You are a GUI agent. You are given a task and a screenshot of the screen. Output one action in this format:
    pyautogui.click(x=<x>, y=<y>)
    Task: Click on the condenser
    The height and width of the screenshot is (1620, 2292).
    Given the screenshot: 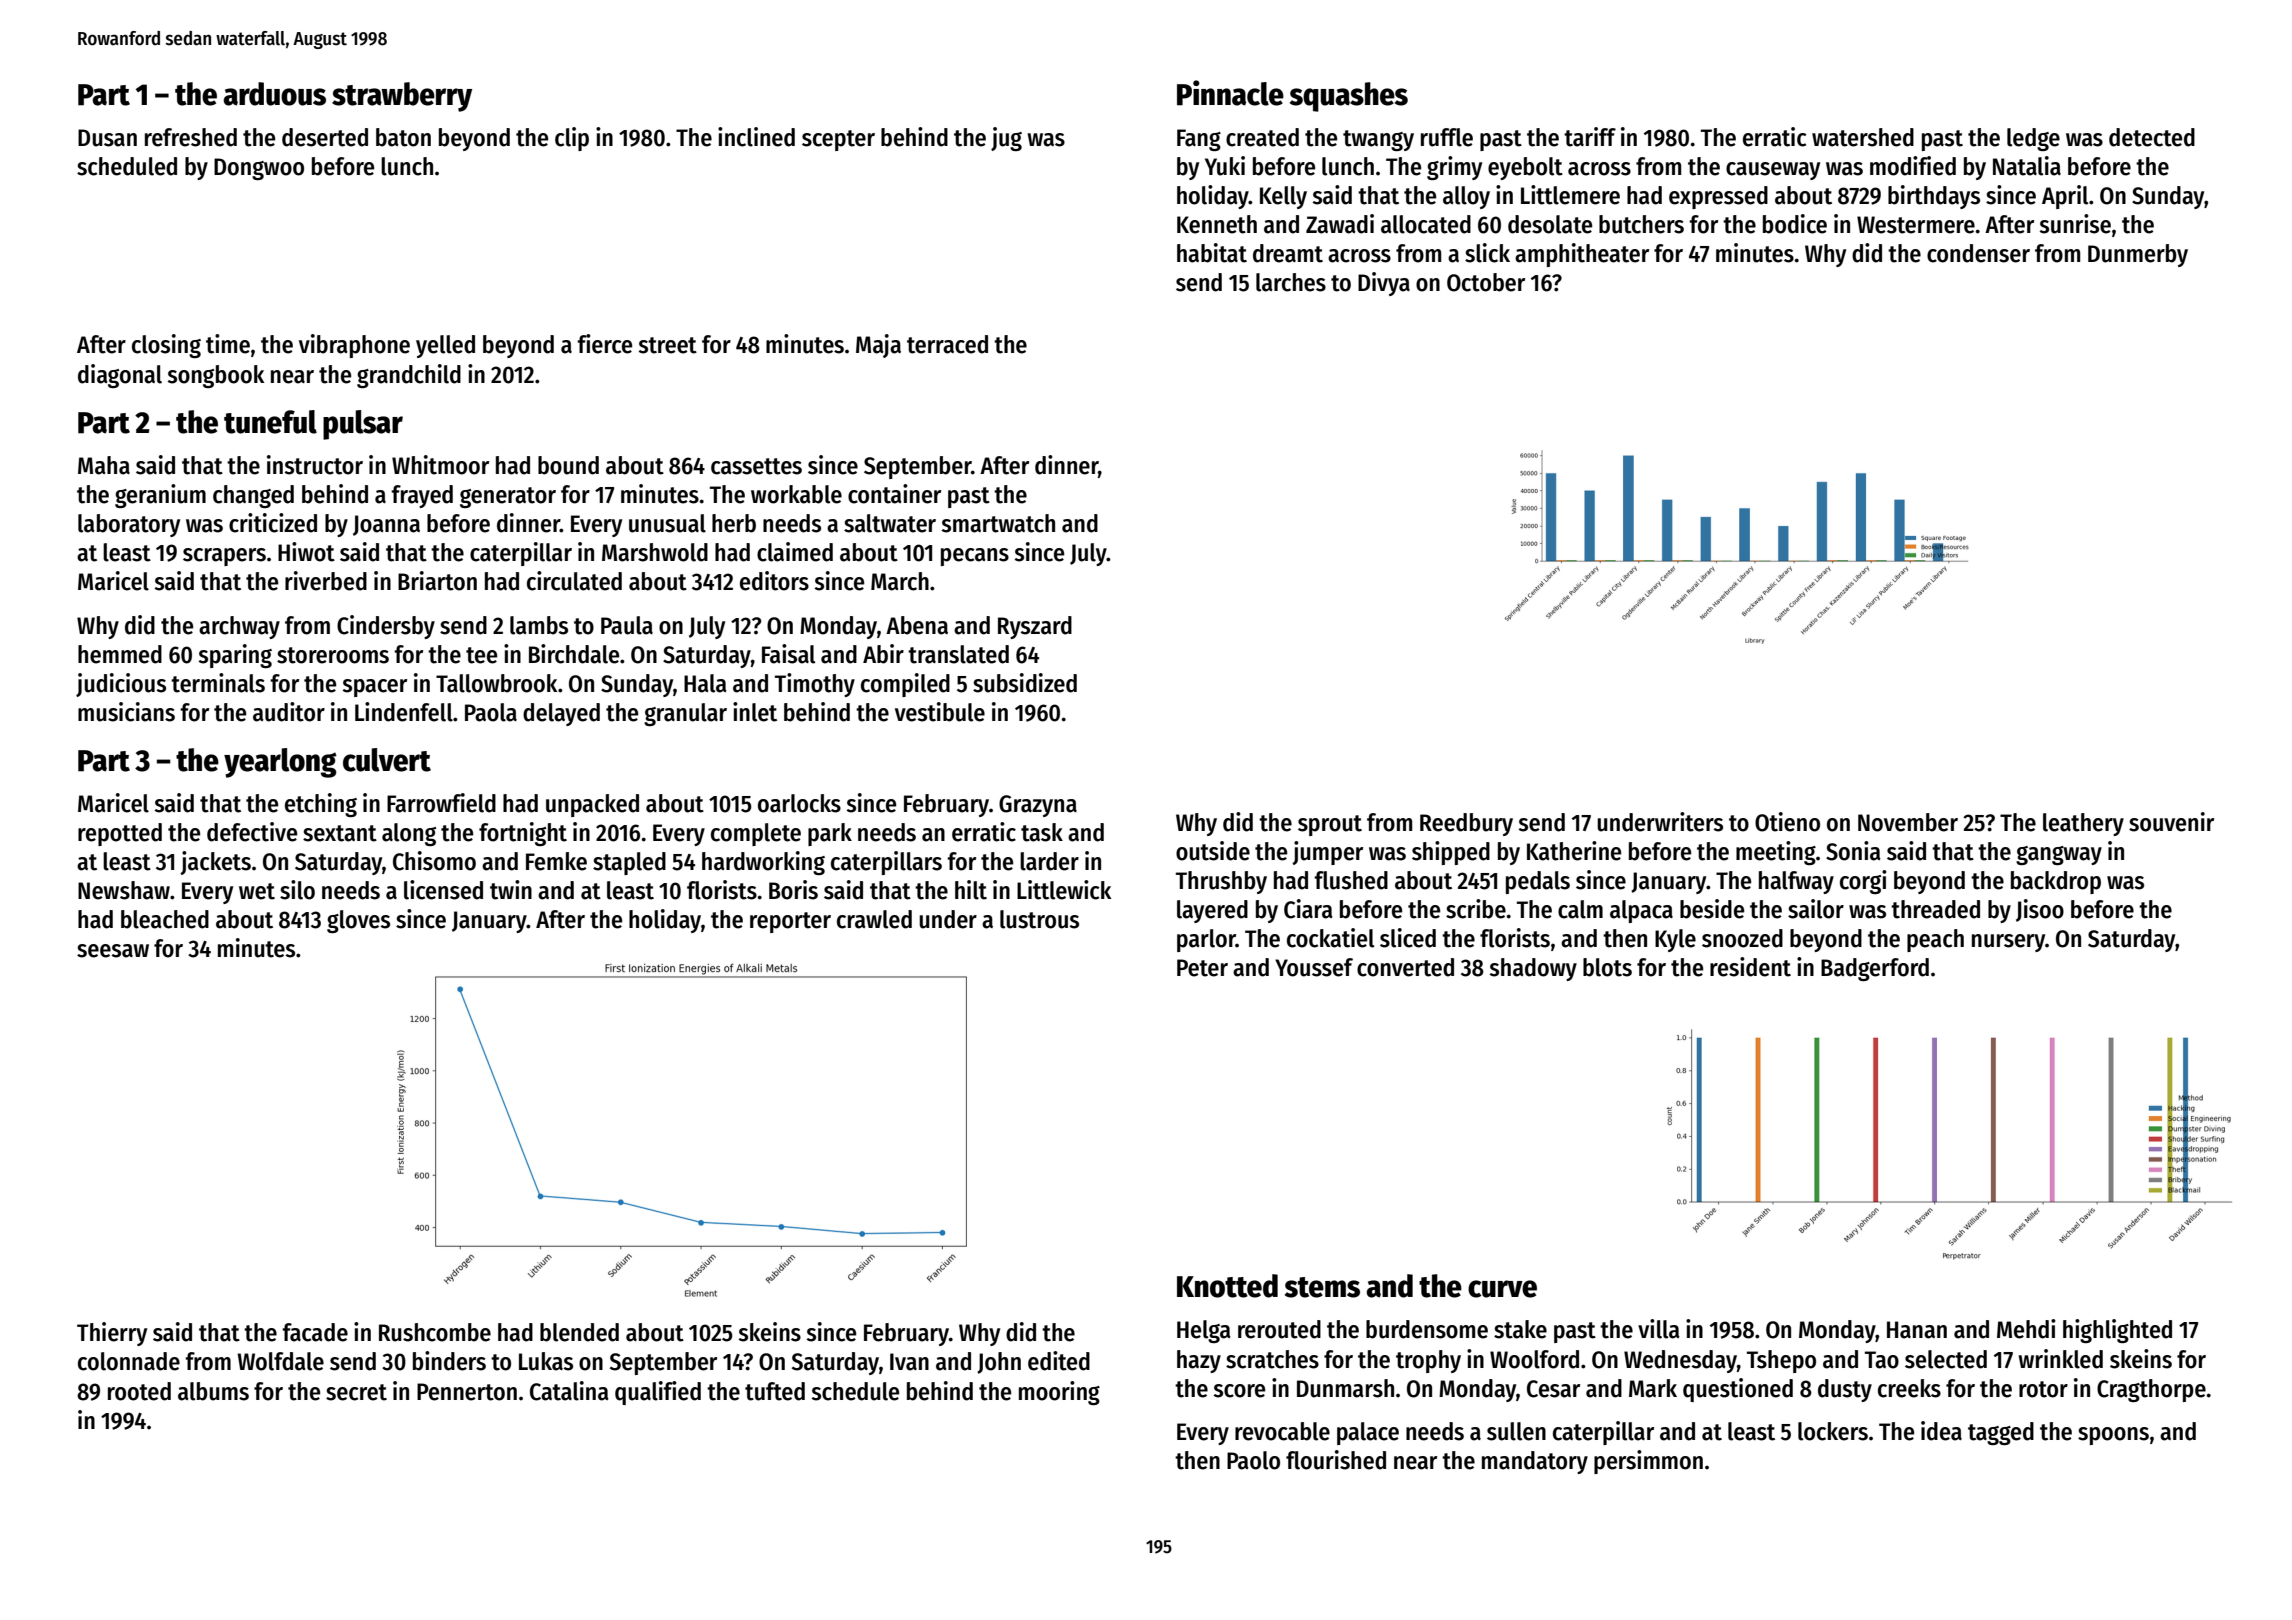 What is the action you would take?
    pyautogui.click(x=1978, y=253)
